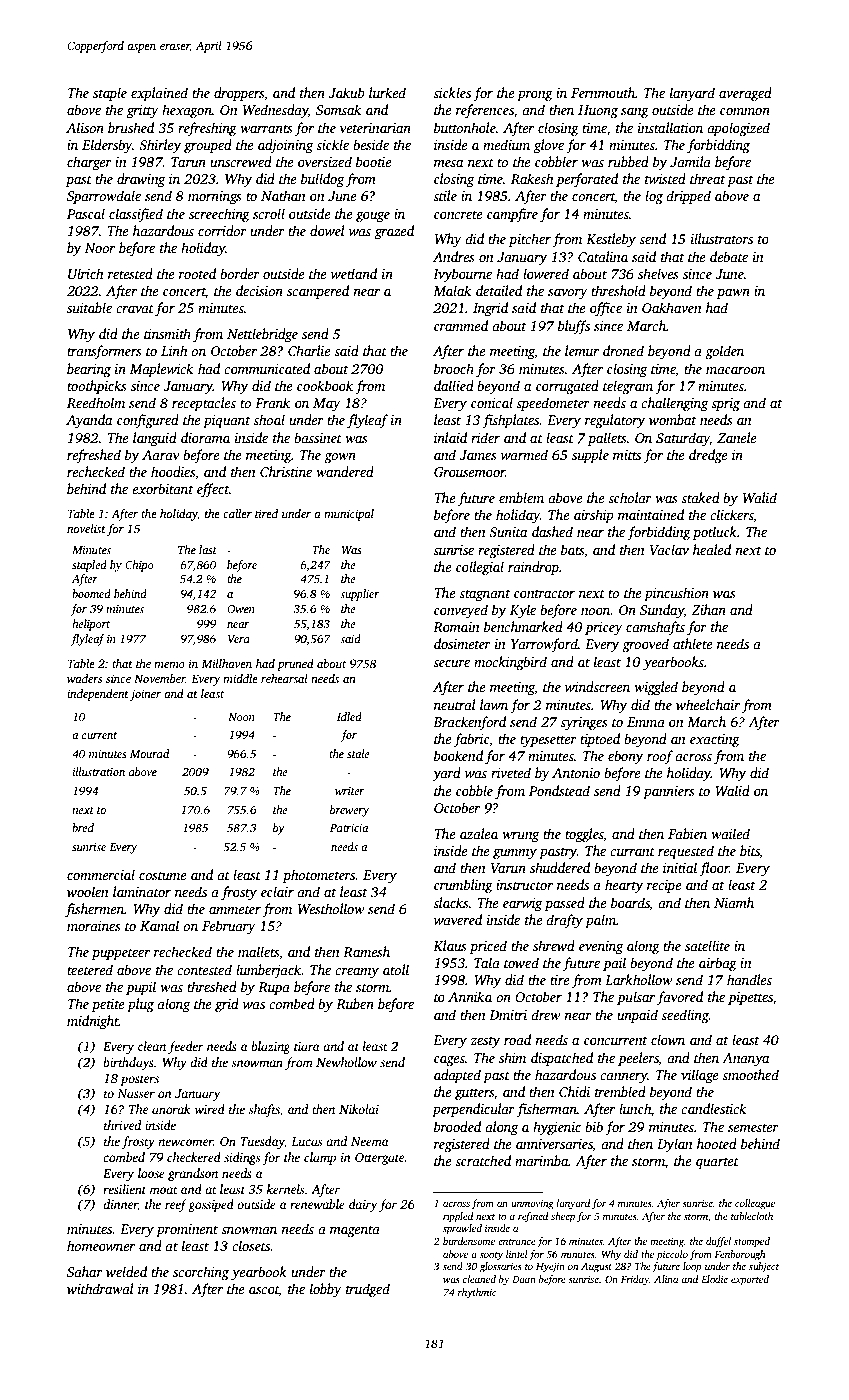 Image resolution: width=849 pixels, height=1400 pixels. Describe the element at coordinates (715, 740) in the image. I see `exacting` at that location.
